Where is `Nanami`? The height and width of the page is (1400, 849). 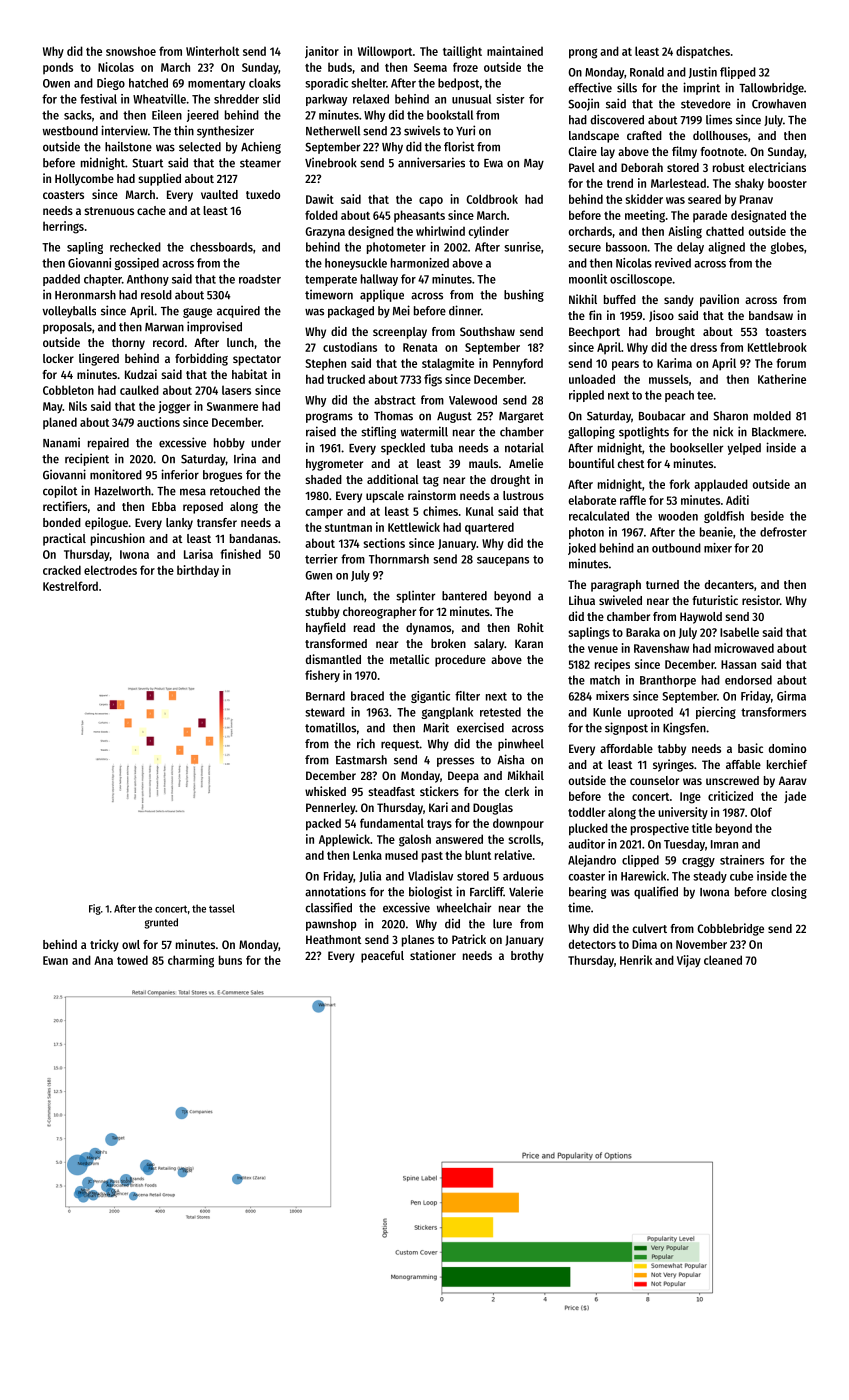
Nanami is located at coordinates (61, 442).
